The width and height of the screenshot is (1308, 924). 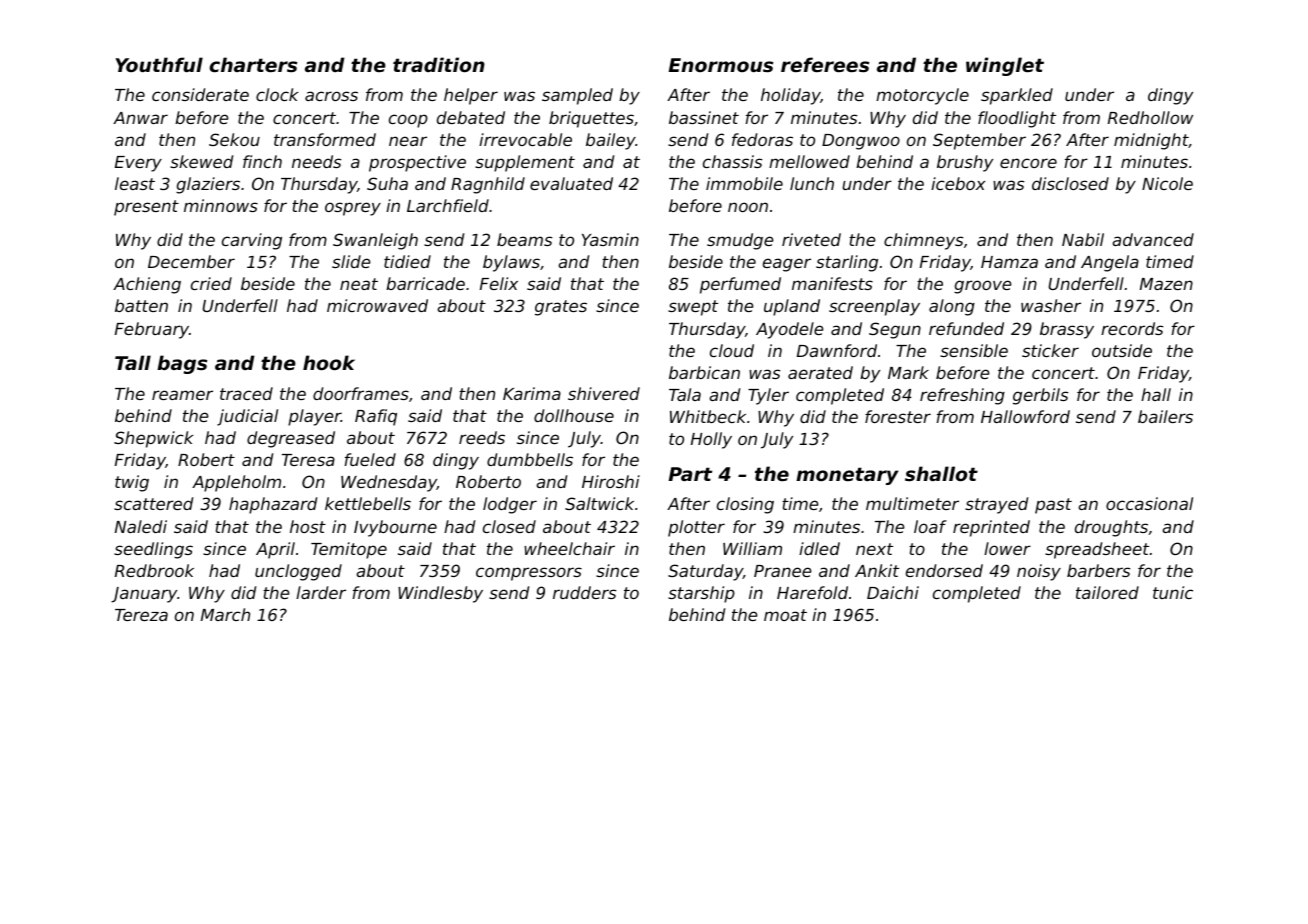 What do you see at coordinates (152, 330) in the screenshot?
I see `February` at bounding box center [152, 330].
